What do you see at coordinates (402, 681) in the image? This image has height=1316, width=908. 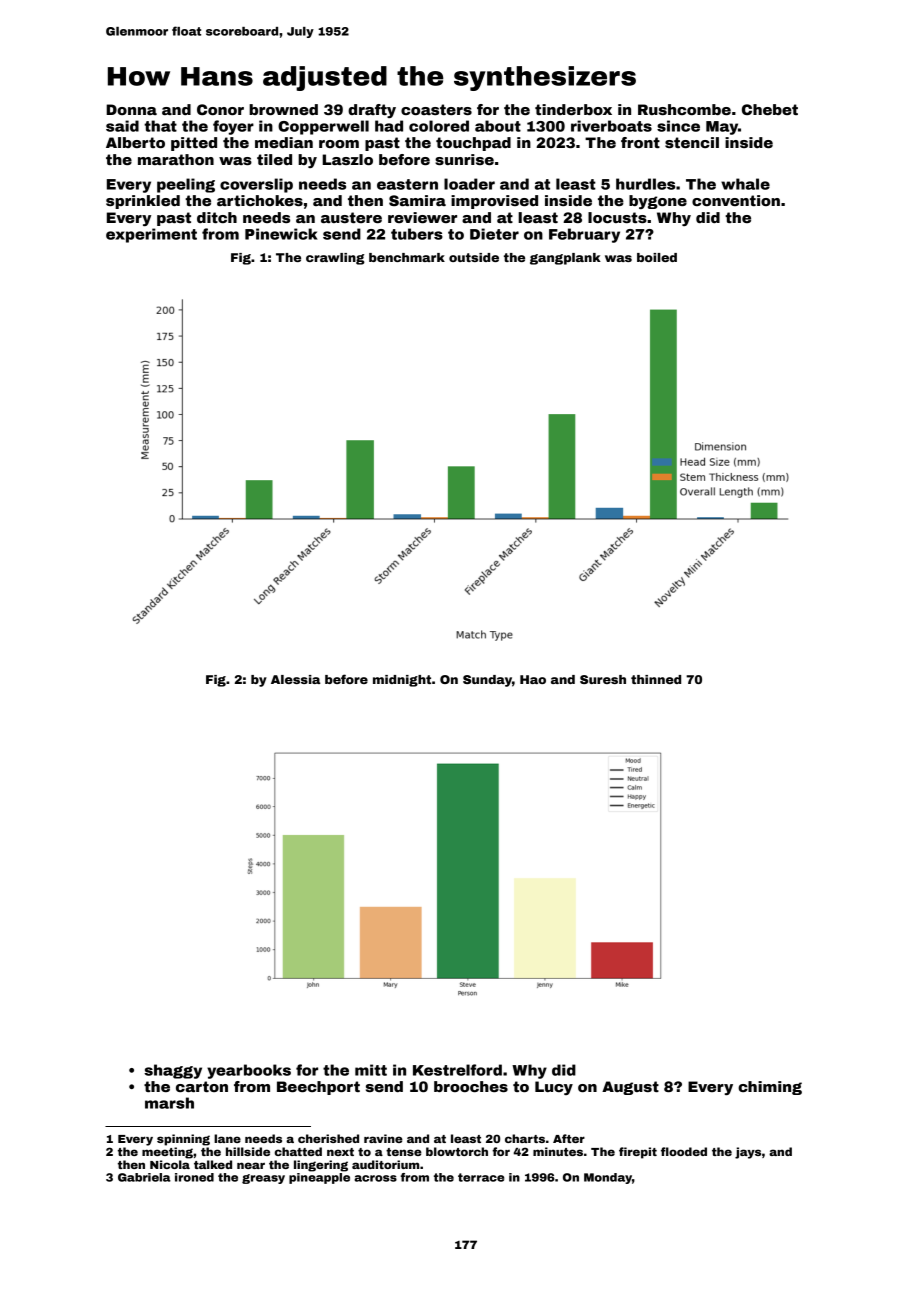 I see `midnight` at bounding box center [402, 681].
